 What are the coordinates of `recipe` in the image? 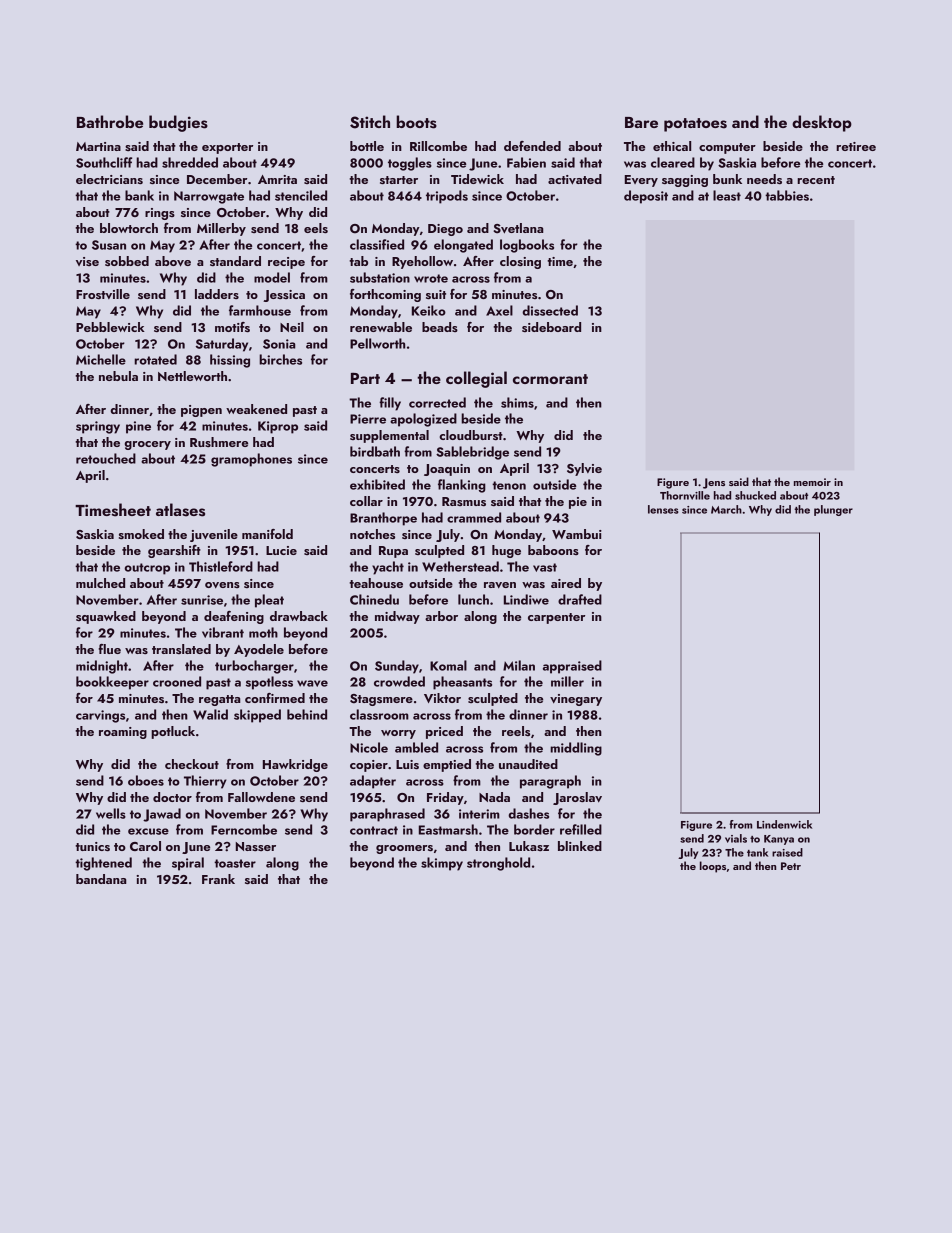 It's located at (286, 263).
